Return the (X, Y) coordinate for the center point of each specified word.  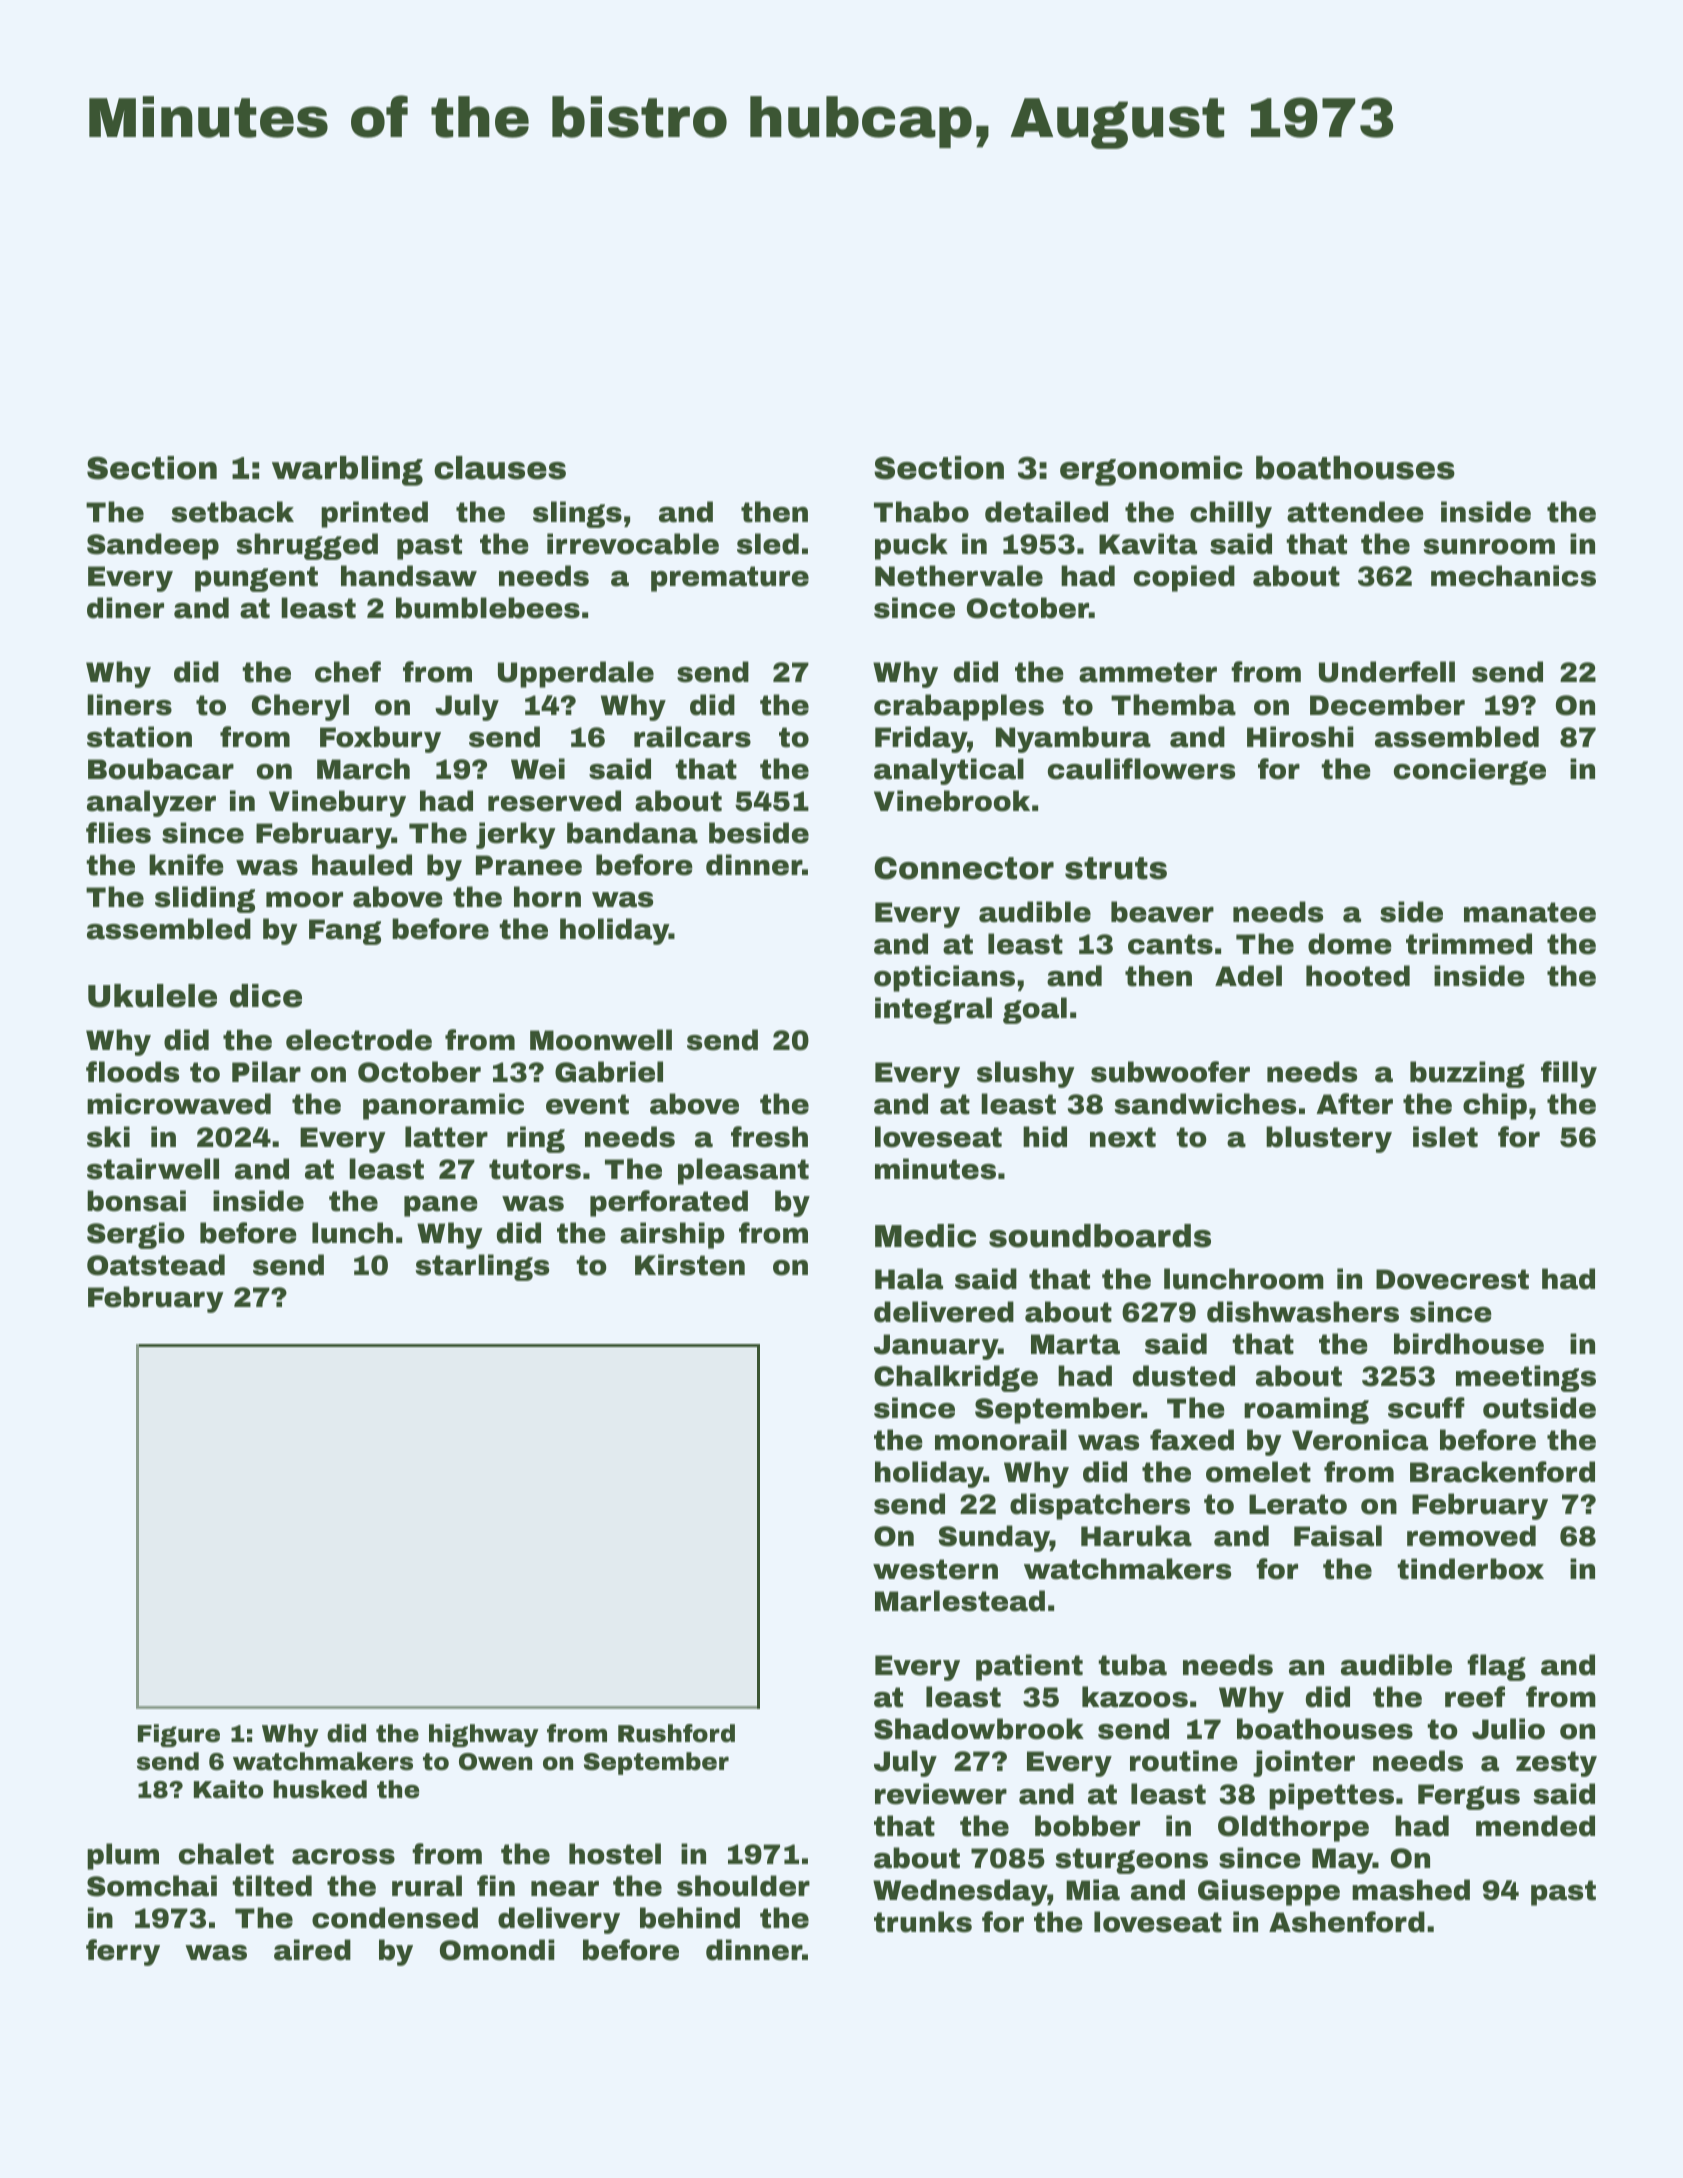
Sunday (994, 1538)
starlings (482, 1267)
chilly (1231, 514)
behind (690, 1918)
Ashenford (1347, 1922)
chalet (226, 1854)
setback (233, 512)
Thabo (921, 512)
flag (1496, 1667)
